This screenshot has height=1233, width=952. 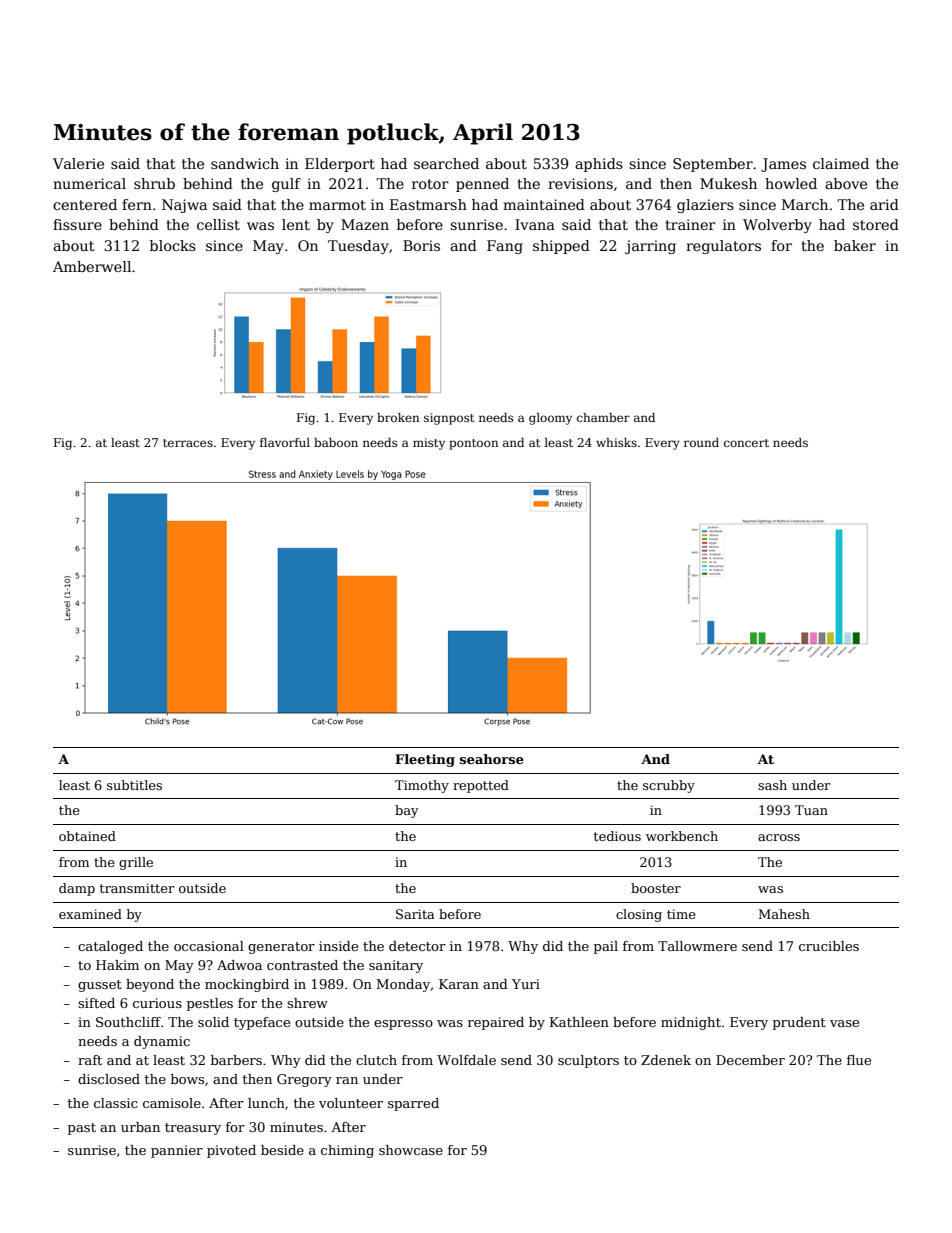 I want to click on pivoted, so click(x=231, y=1151).
